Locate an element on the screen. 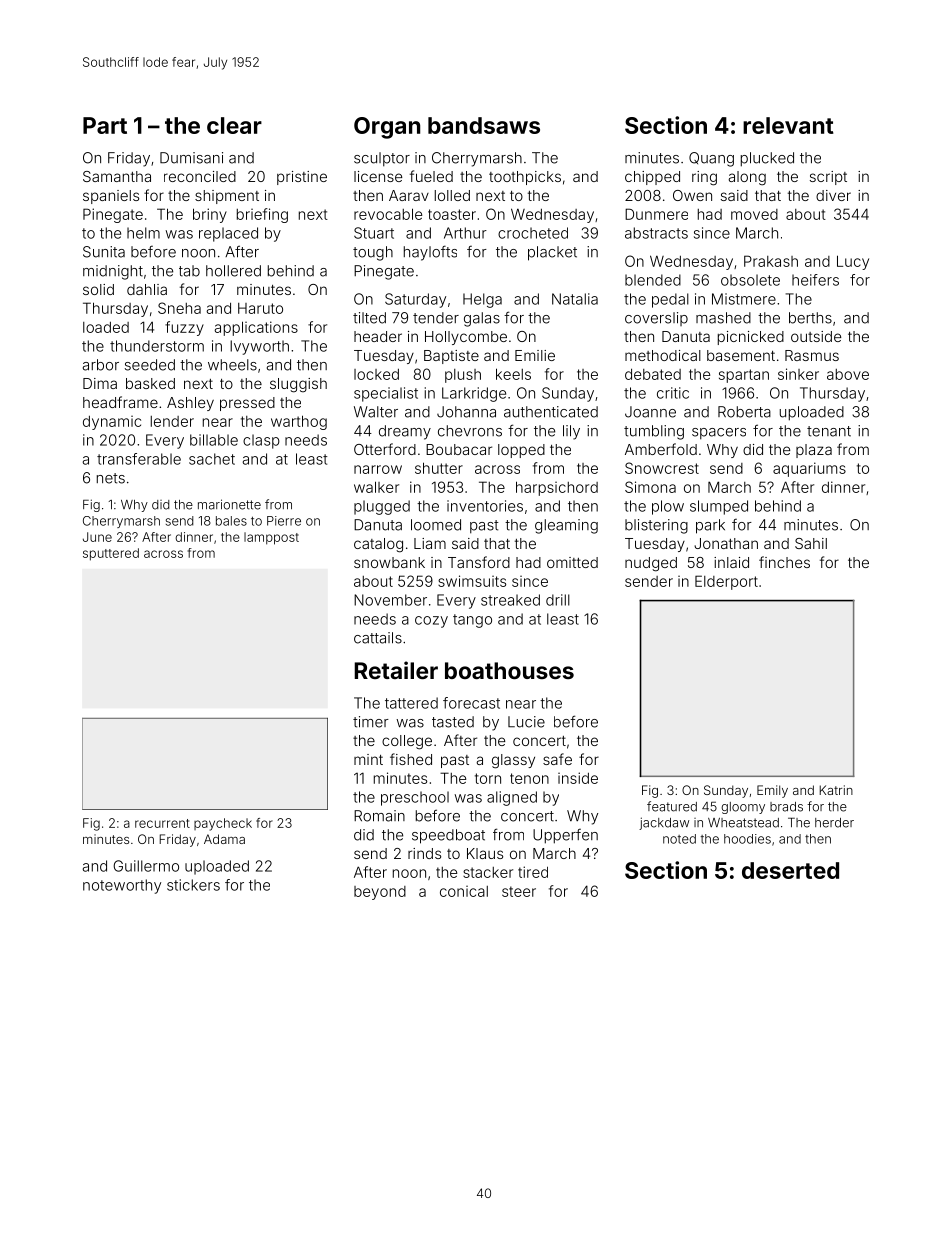  swimsuits is located at coordinates (472, 581).
